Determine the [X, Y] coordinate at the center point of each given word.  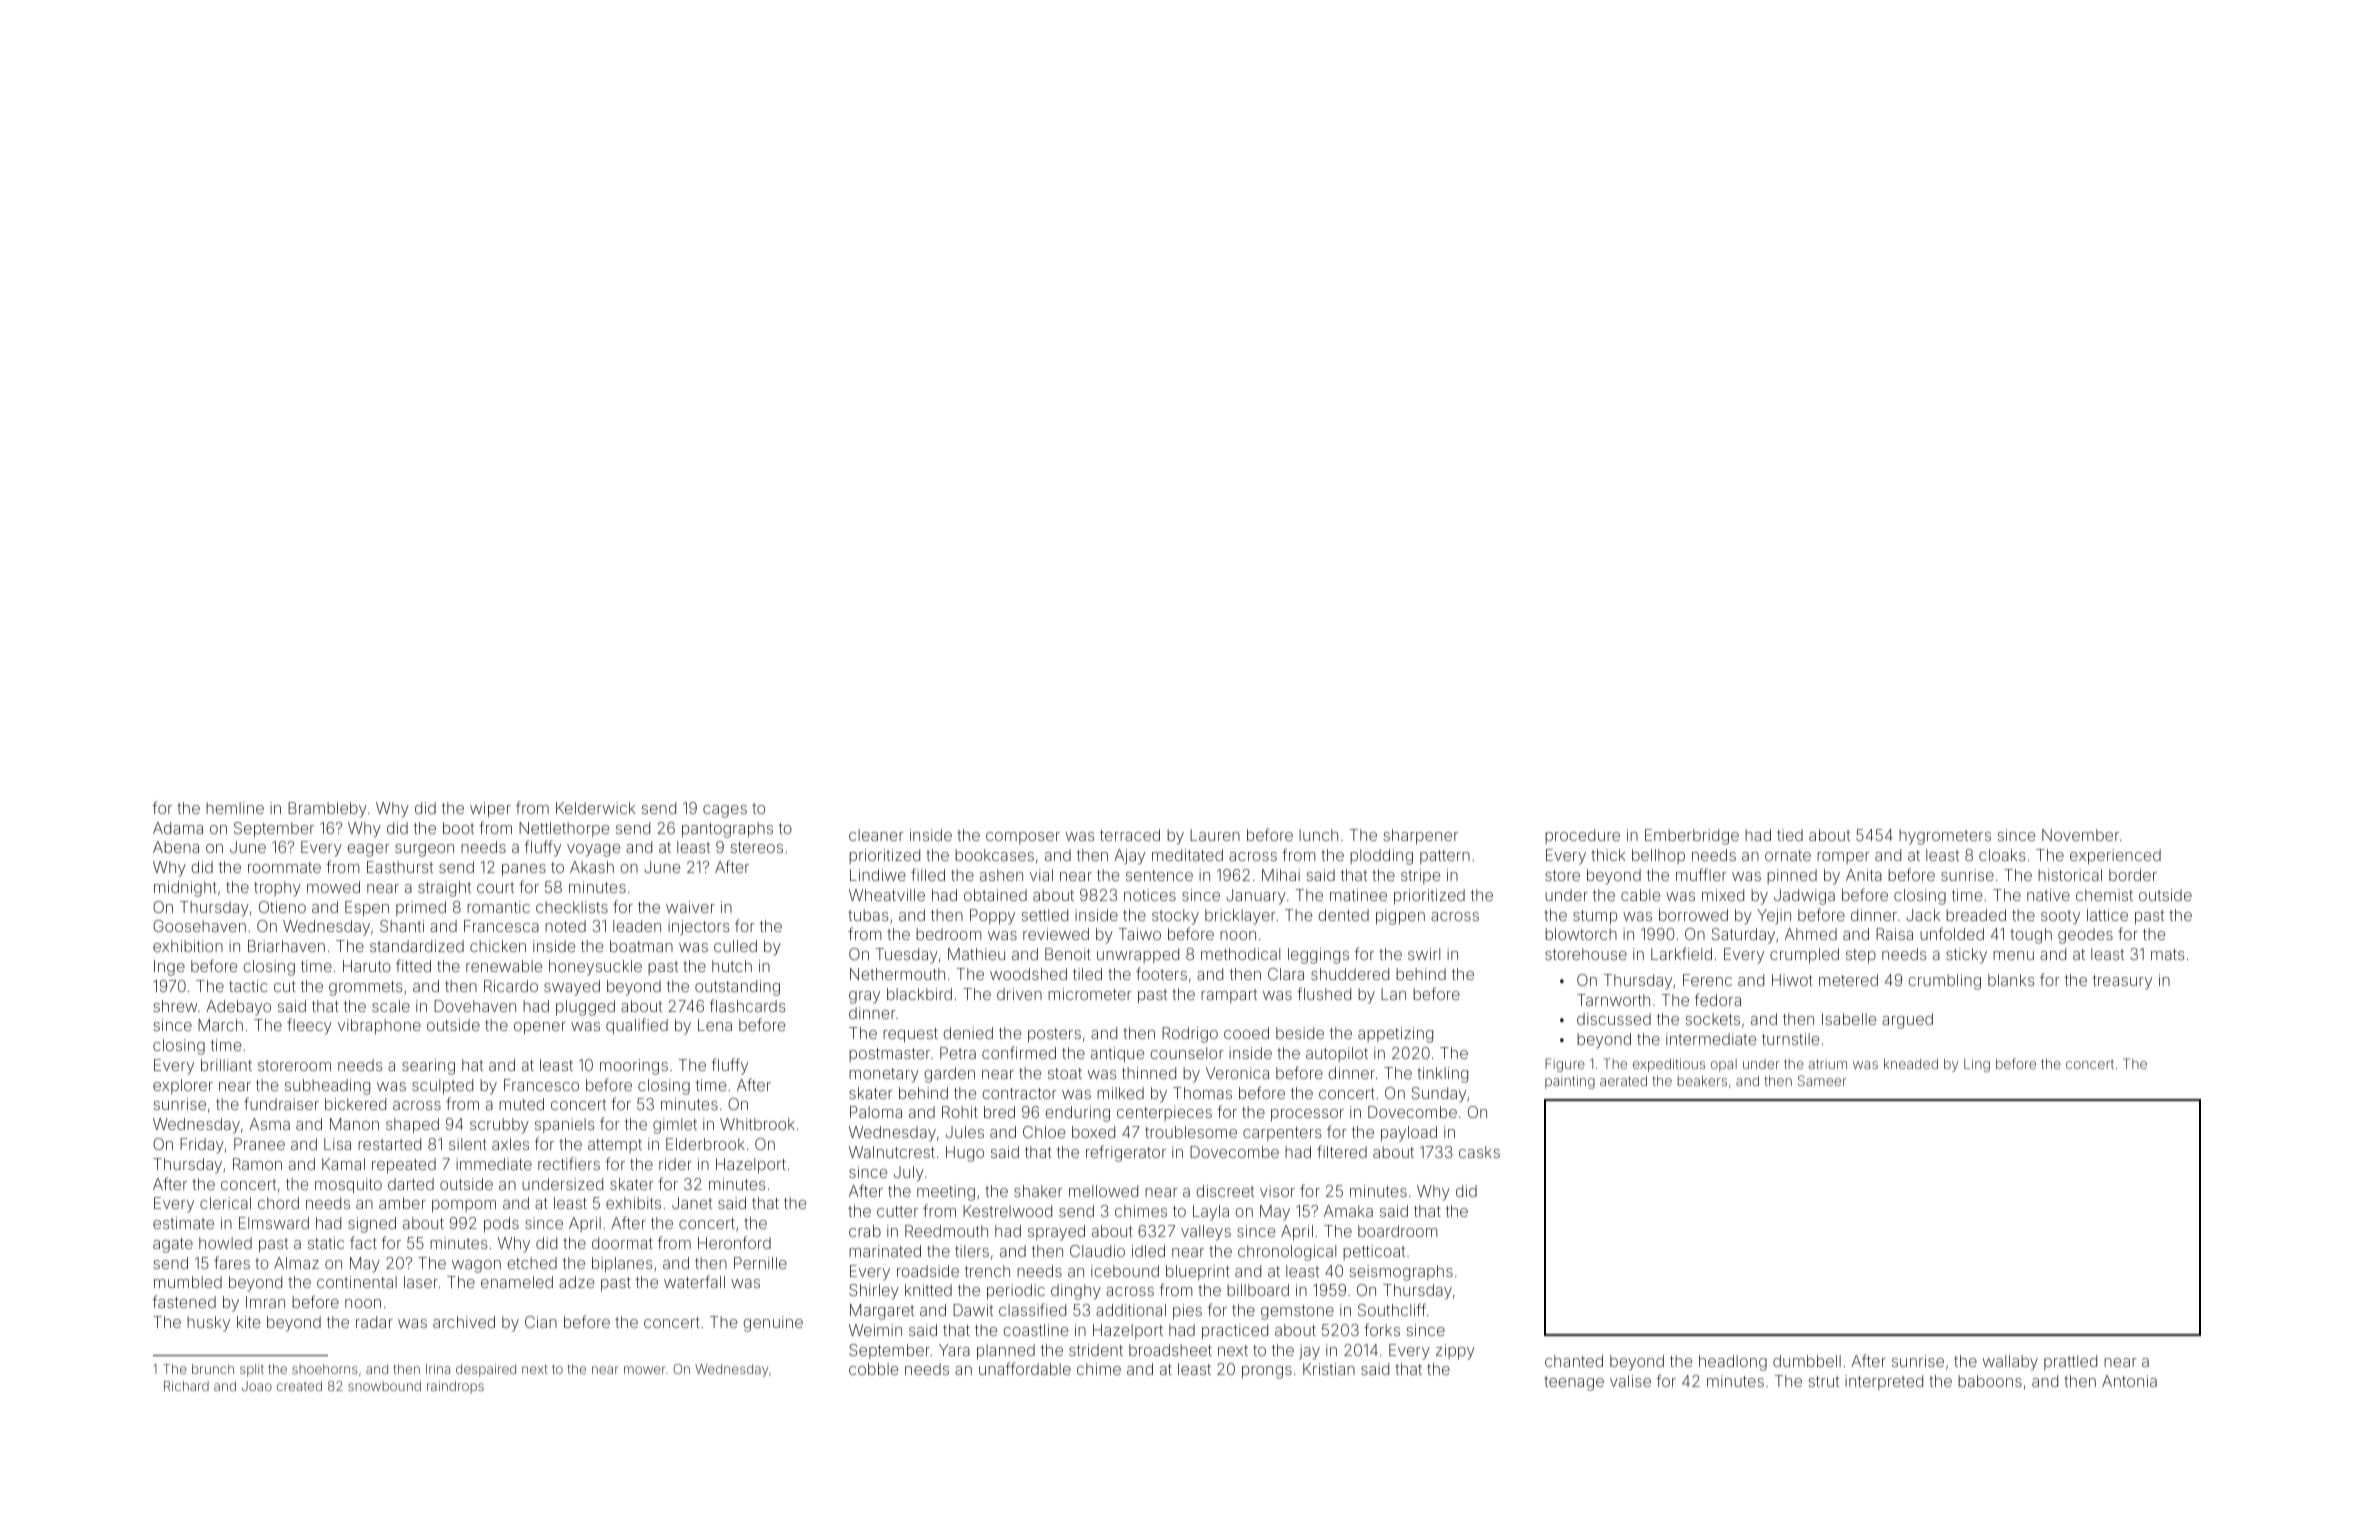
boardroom [1397, 1231]
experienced [2115, 856]
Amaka [1348, 1211]
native [2048, 895]
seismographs [1401, 1273]
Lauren [1215, 835]
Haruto [367, 966]
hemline [235, 808]
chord [278, 1203]
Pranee [259, 1144]
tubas [868, 915]
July [909, 1174]
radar [374, 1322]
